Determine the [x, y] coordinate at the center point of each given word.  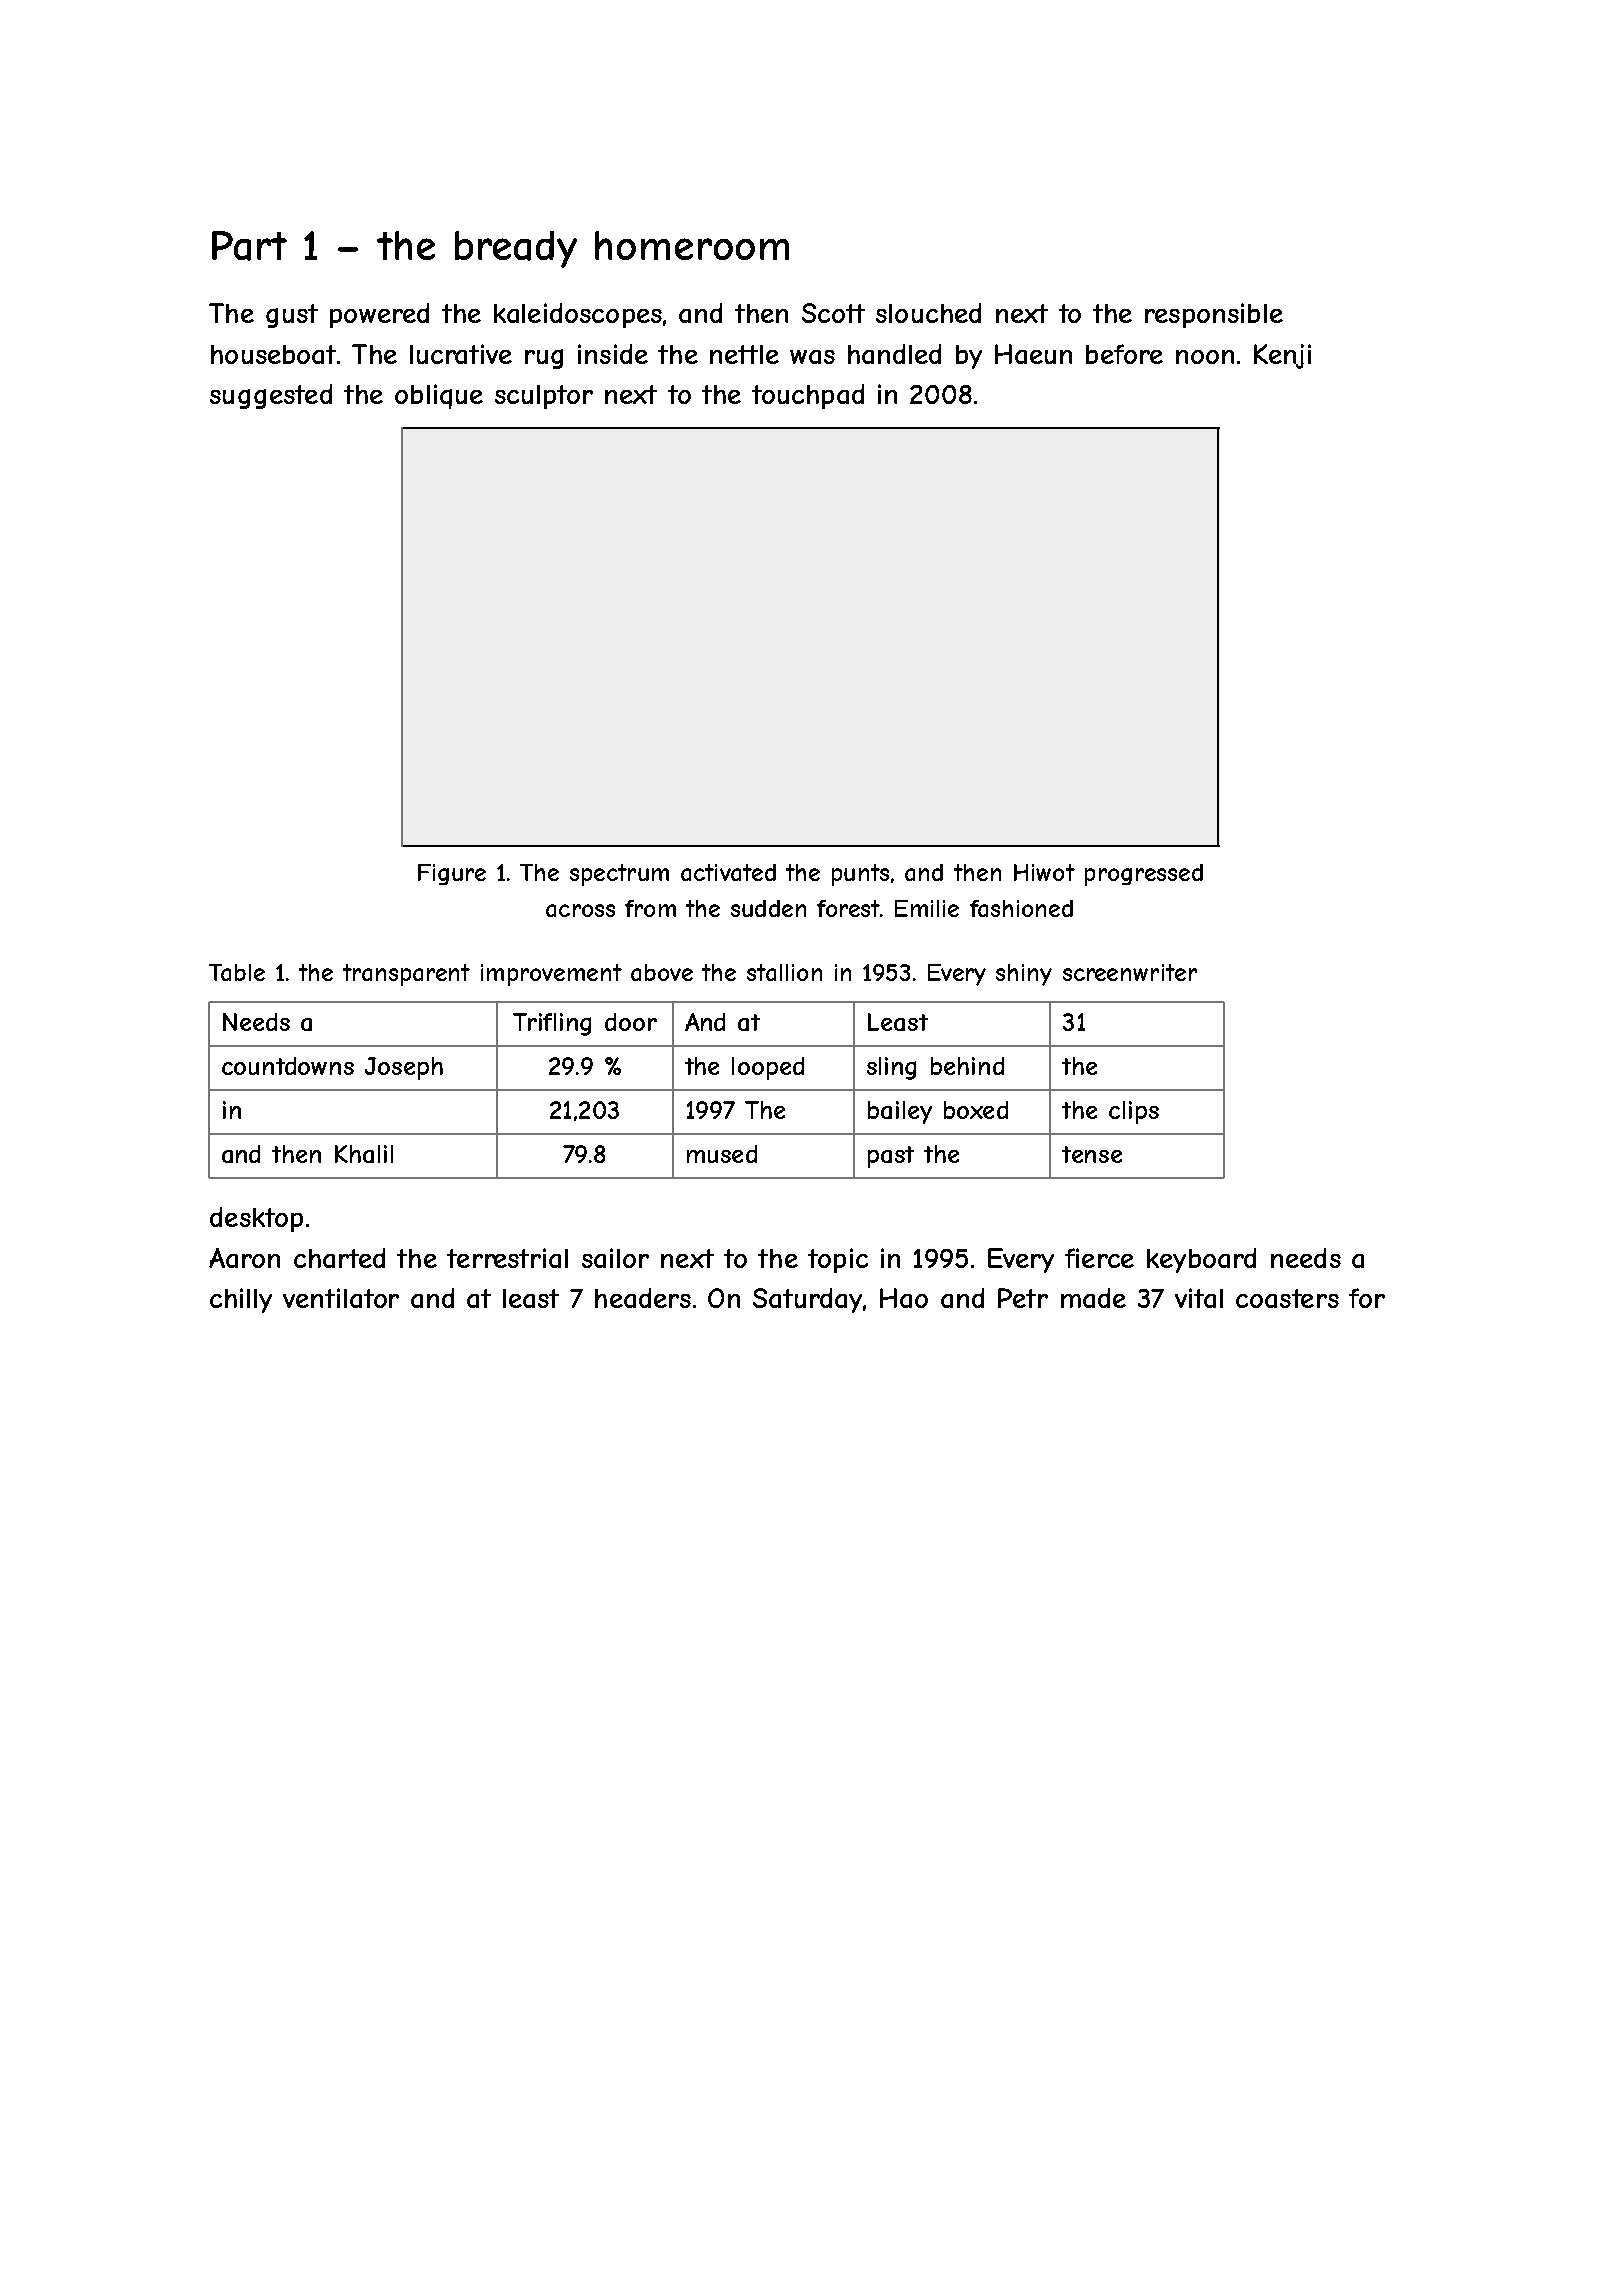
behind [967, 1066]
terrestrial [507, 1258]
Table [237, 972]
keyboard [1201, 1260]
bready [516, 249]
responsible [1214, 315]
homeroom [692, 245]
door [631, 1022]
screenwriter [1130, 972]
